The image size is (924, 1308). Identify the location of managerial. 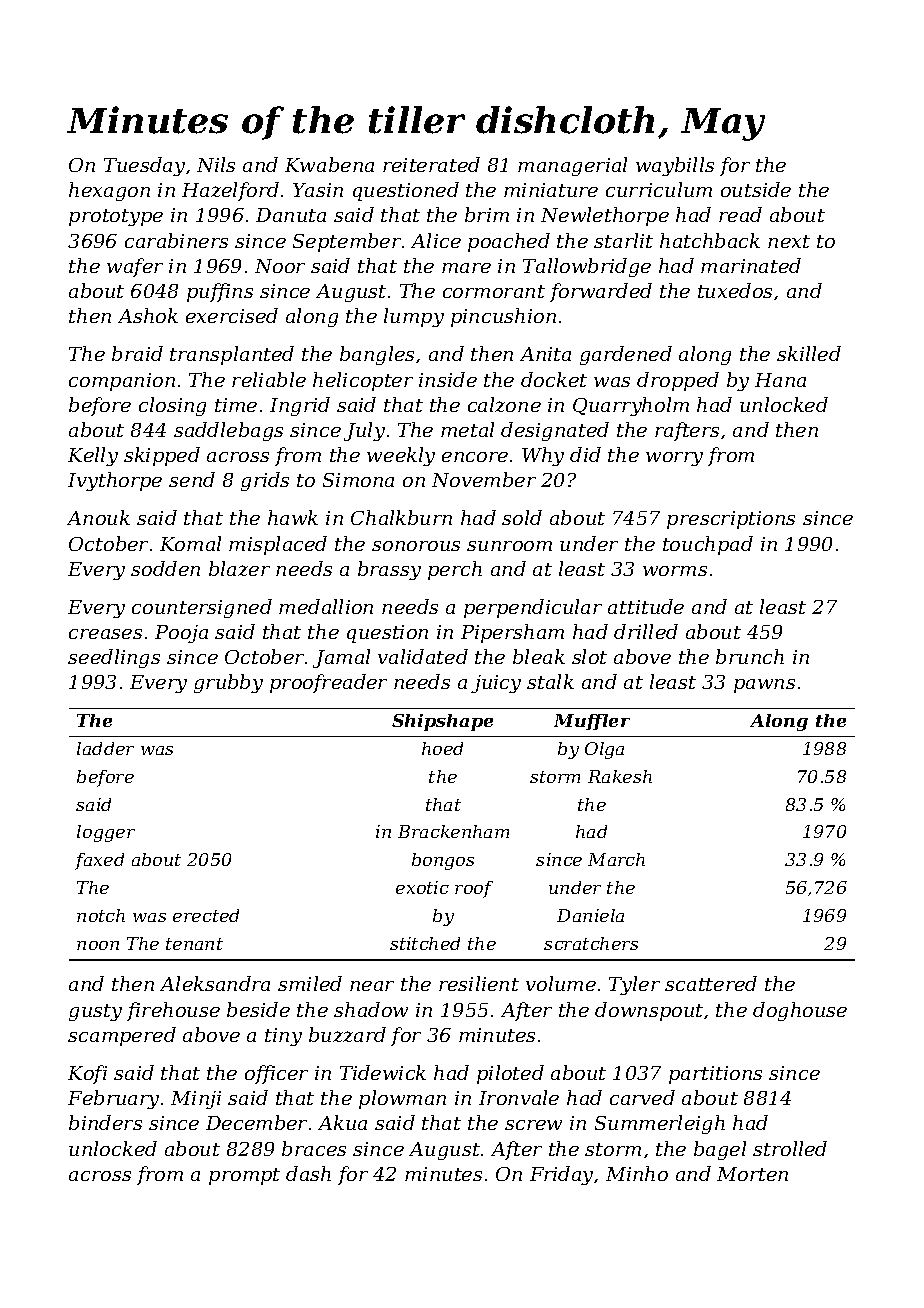
(572, 166).
